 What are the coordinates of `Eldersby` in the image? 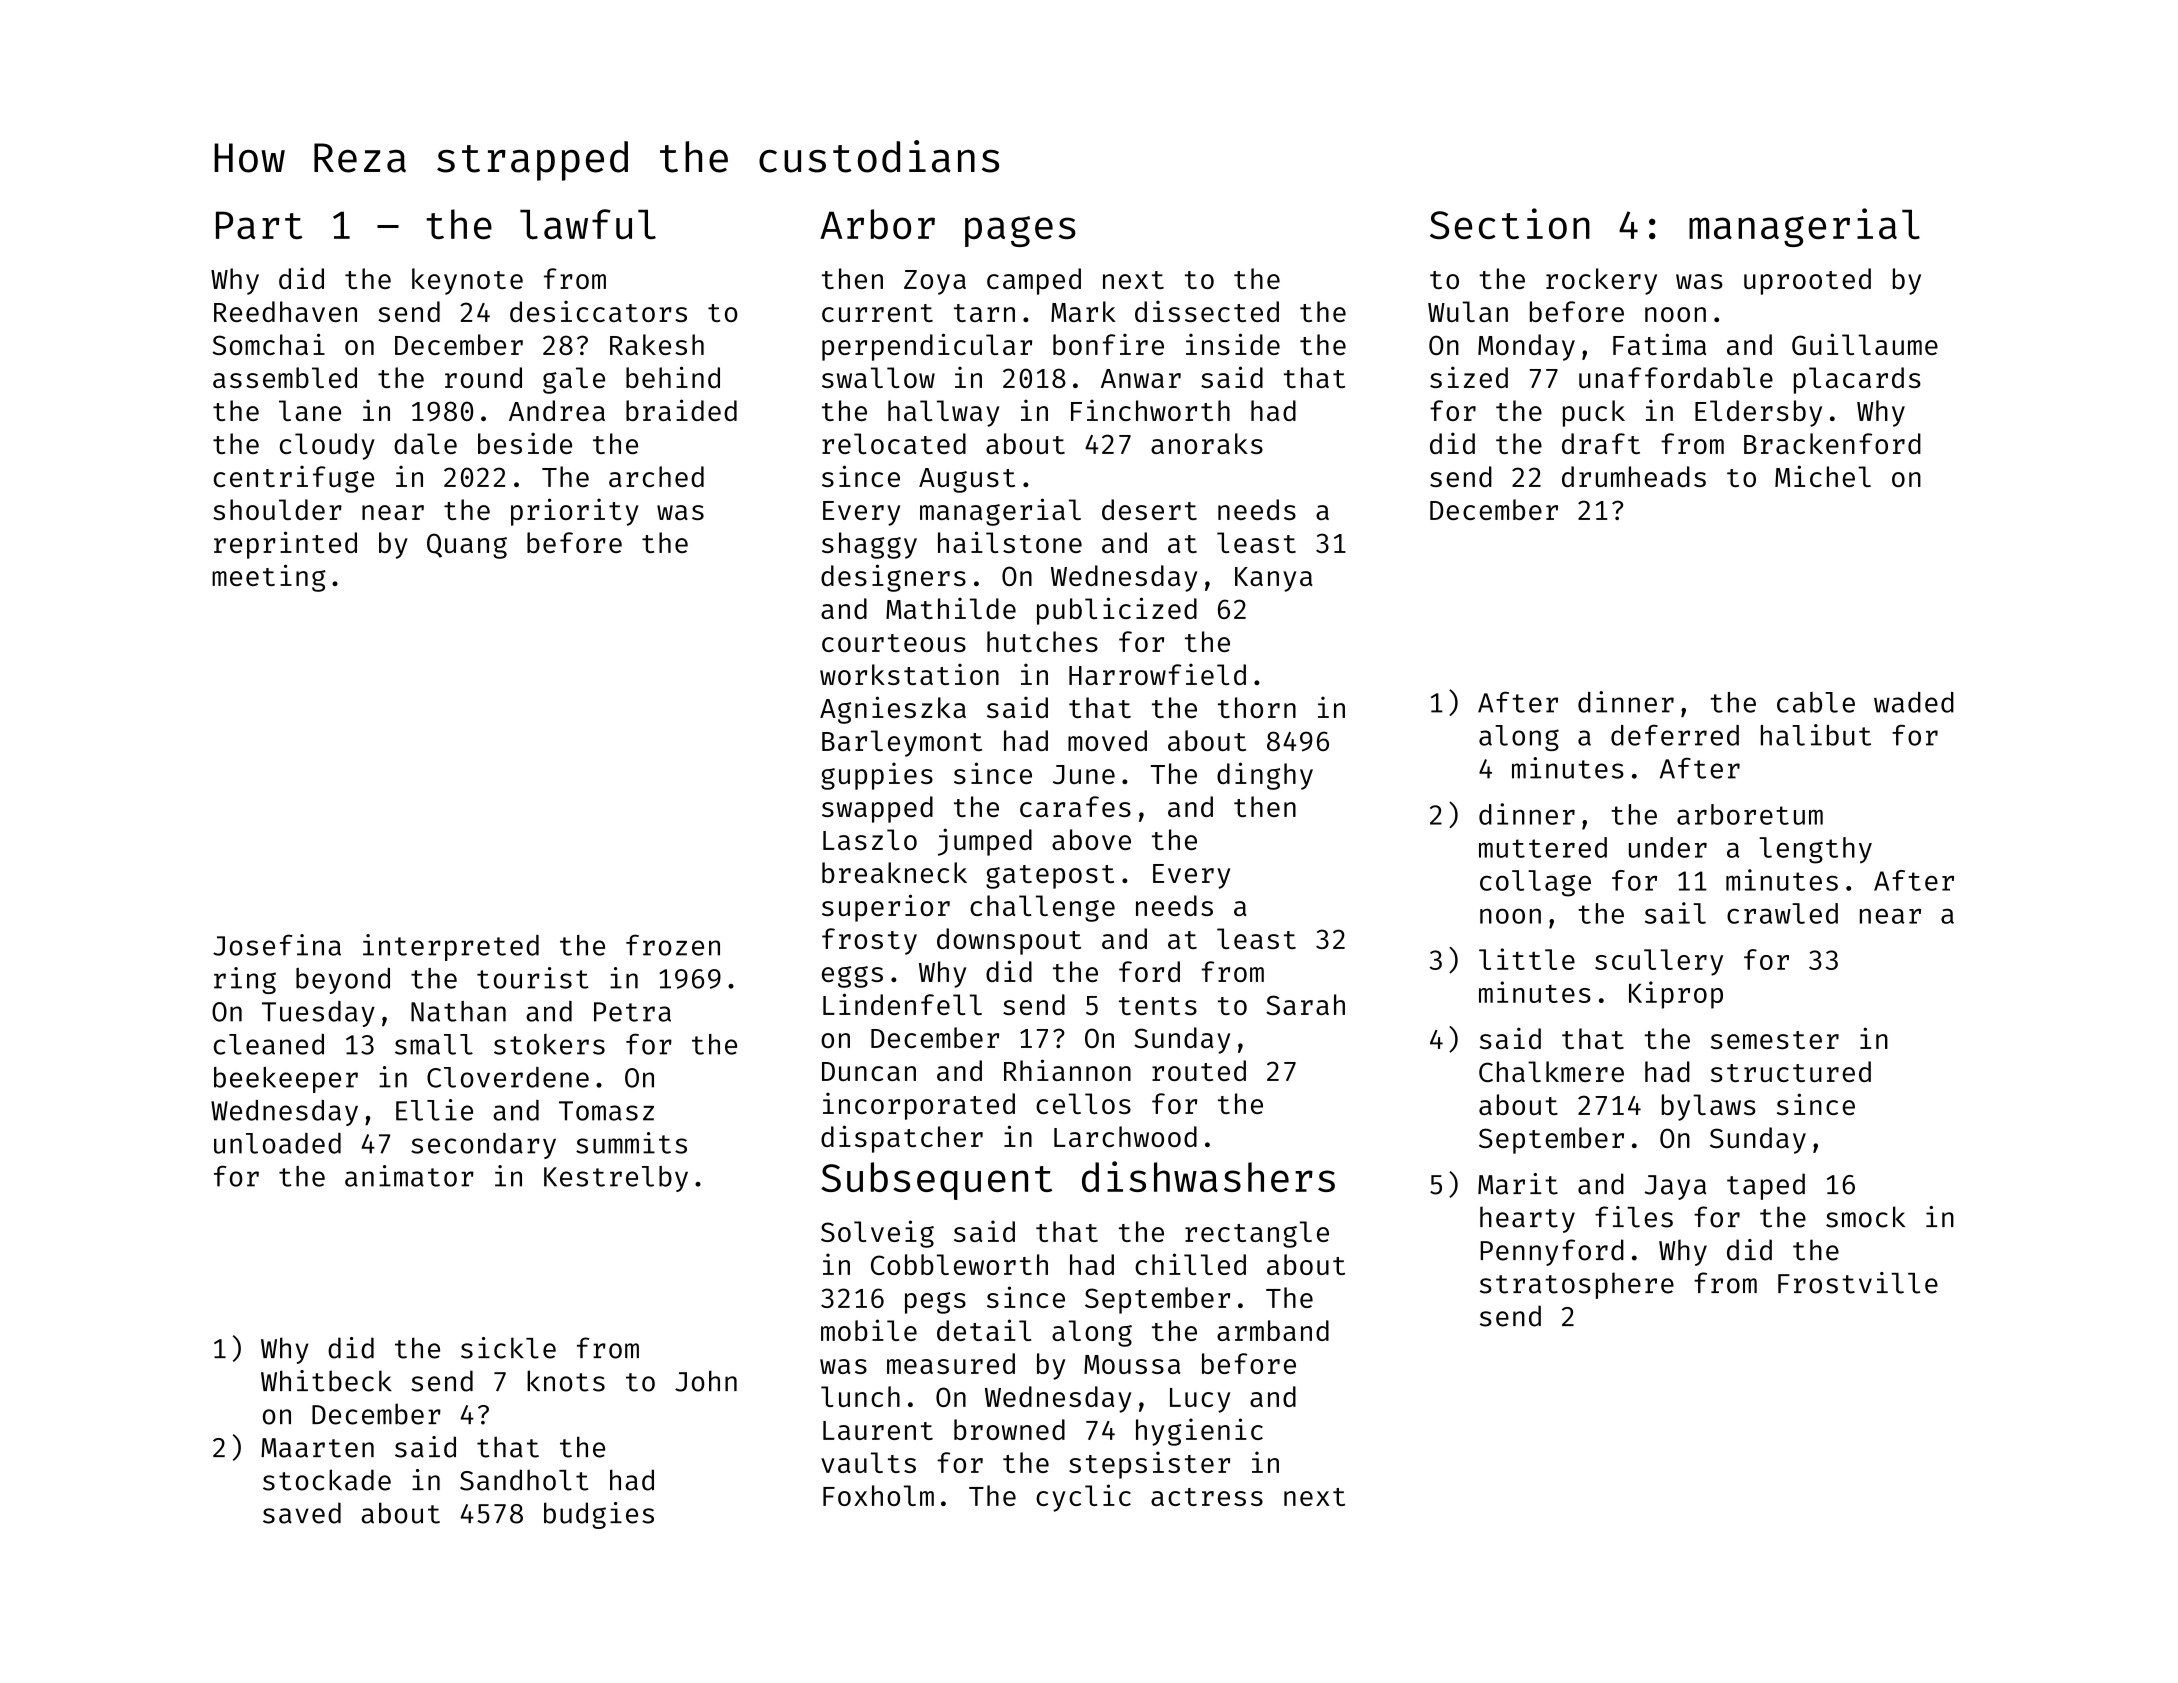 It's located at (1758, 413).
